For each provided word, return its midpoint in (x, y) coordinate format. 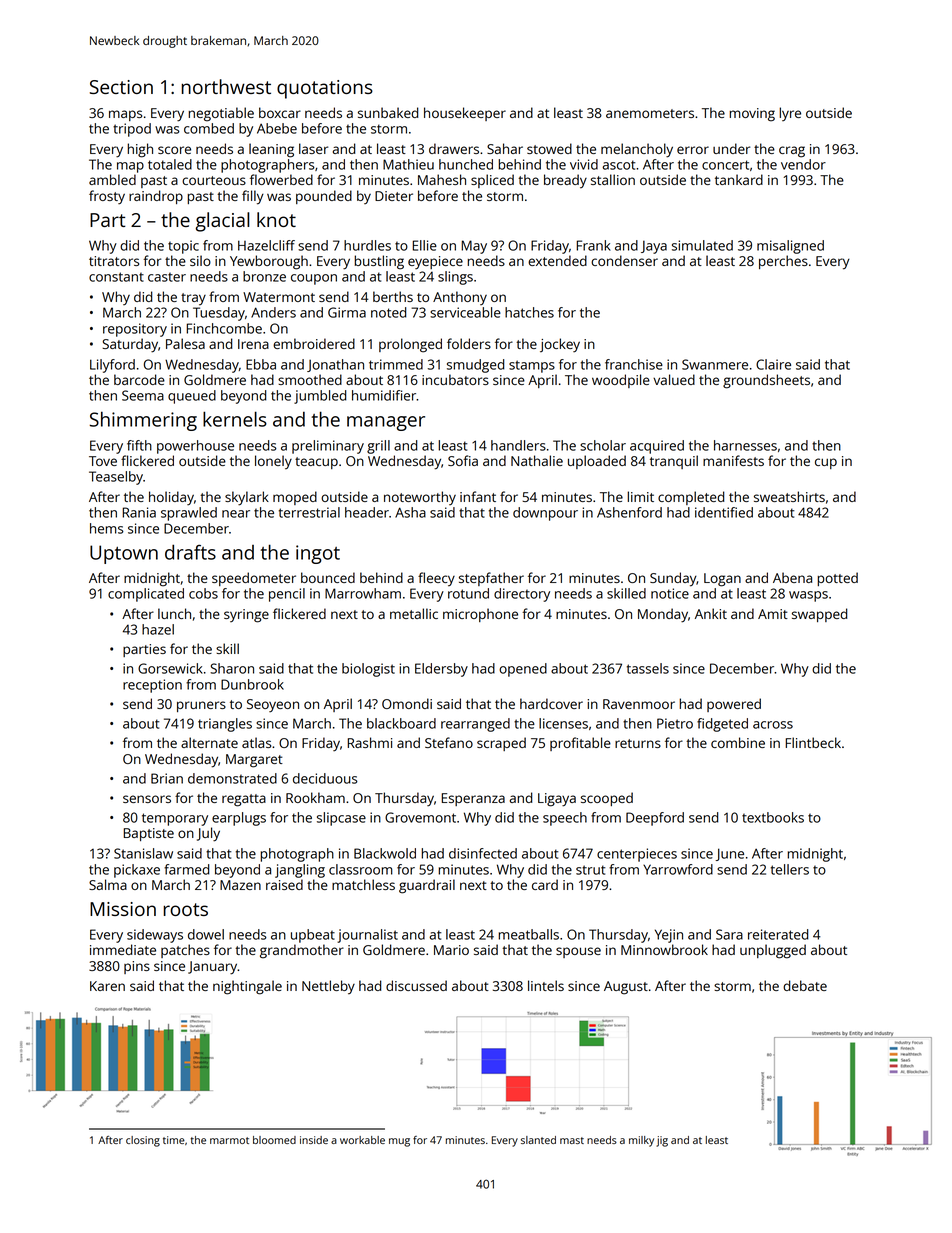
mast (572, 1140)
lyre (790, 114)
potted (837, 579)
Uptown (124, 554)
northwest (226, 86)
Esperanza (473, 799)
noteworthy (420, 498)
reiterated (778, 934)
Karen (107, 986)
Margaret (254, 761)
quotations (325, 89)
